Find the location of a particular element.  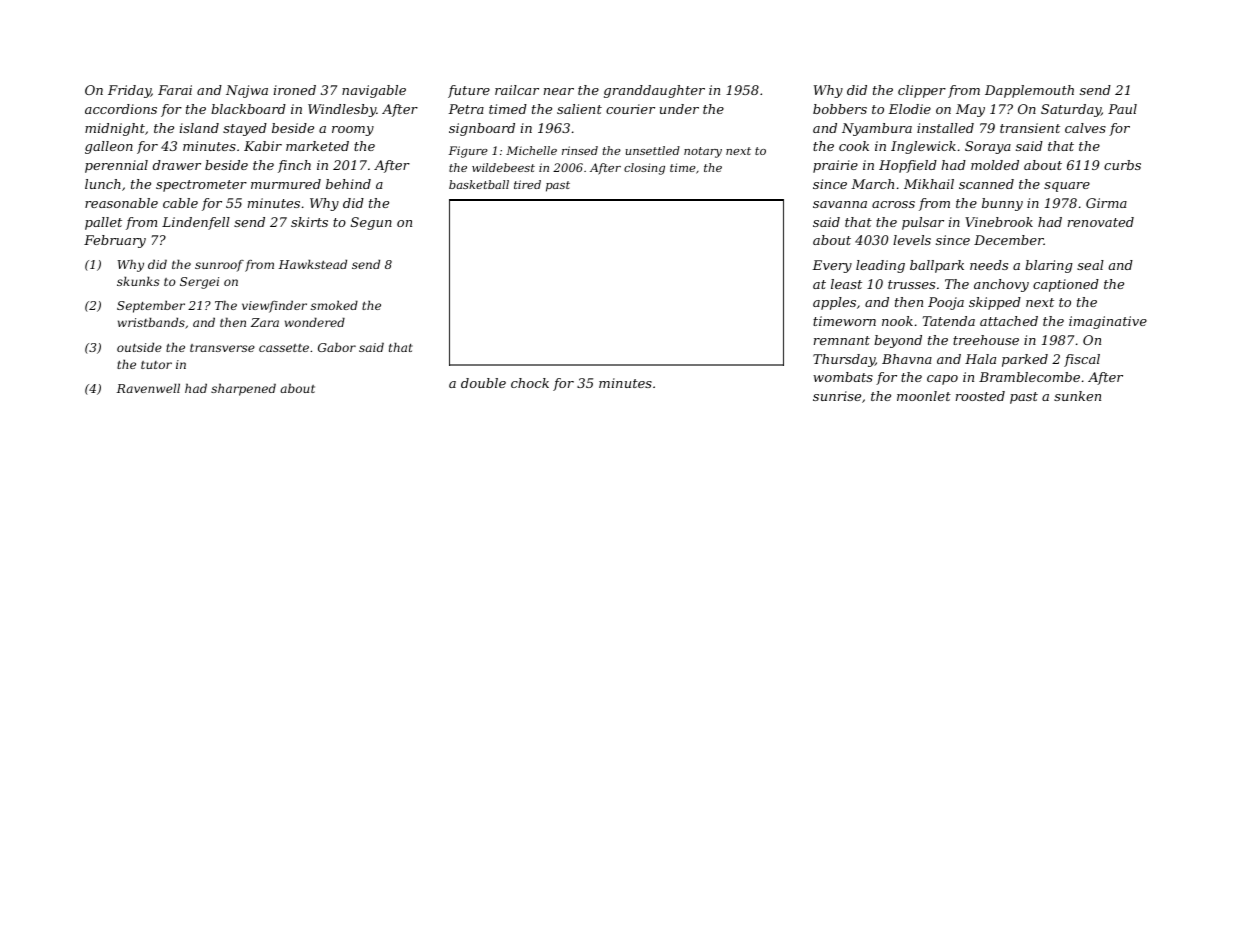

rinsed is located at coordinates (580, 150).
